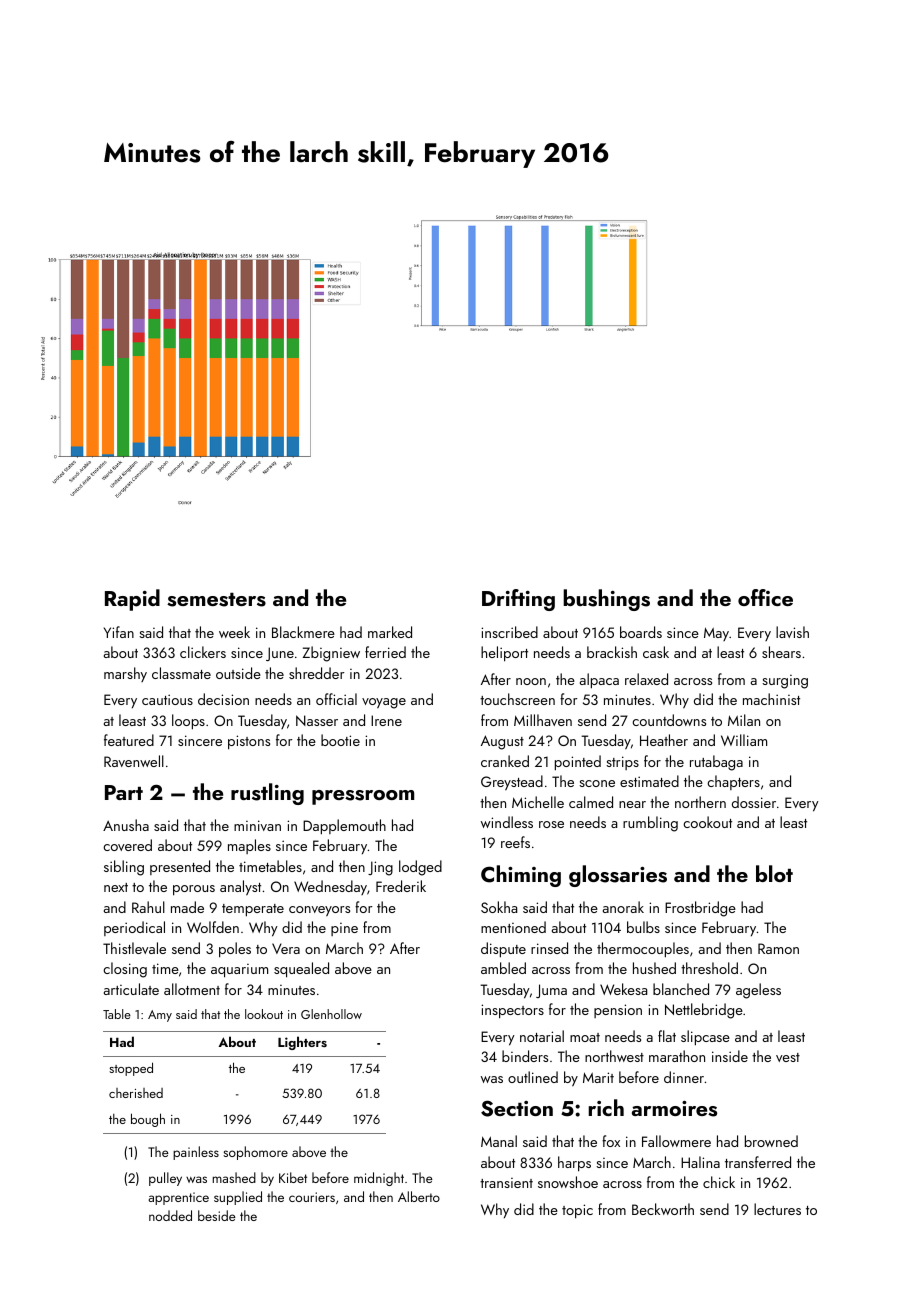 The image size is (924, 1314). What do you see at coordinates (551, 991) in the page?
I see `Juma` at bounding box center [551, 991].
